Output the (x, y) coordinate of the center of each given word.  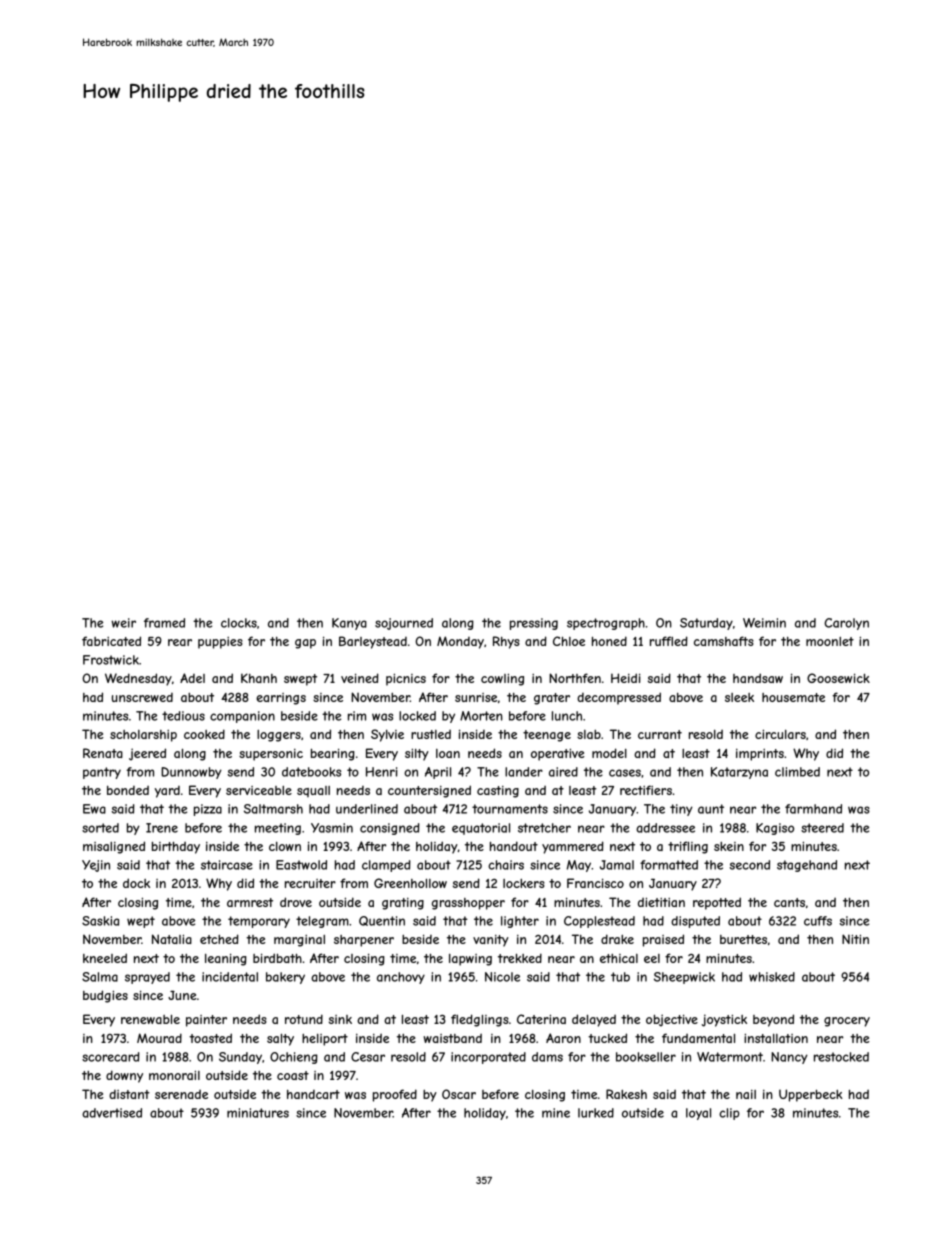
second (750, 865)
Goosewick (838, 678)
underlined (367, 809)
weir (123, 623)
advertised (112, 1113)
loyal (698, 1114)
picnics (406, 679)
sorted (100, 828)
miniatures (258, 1113)
